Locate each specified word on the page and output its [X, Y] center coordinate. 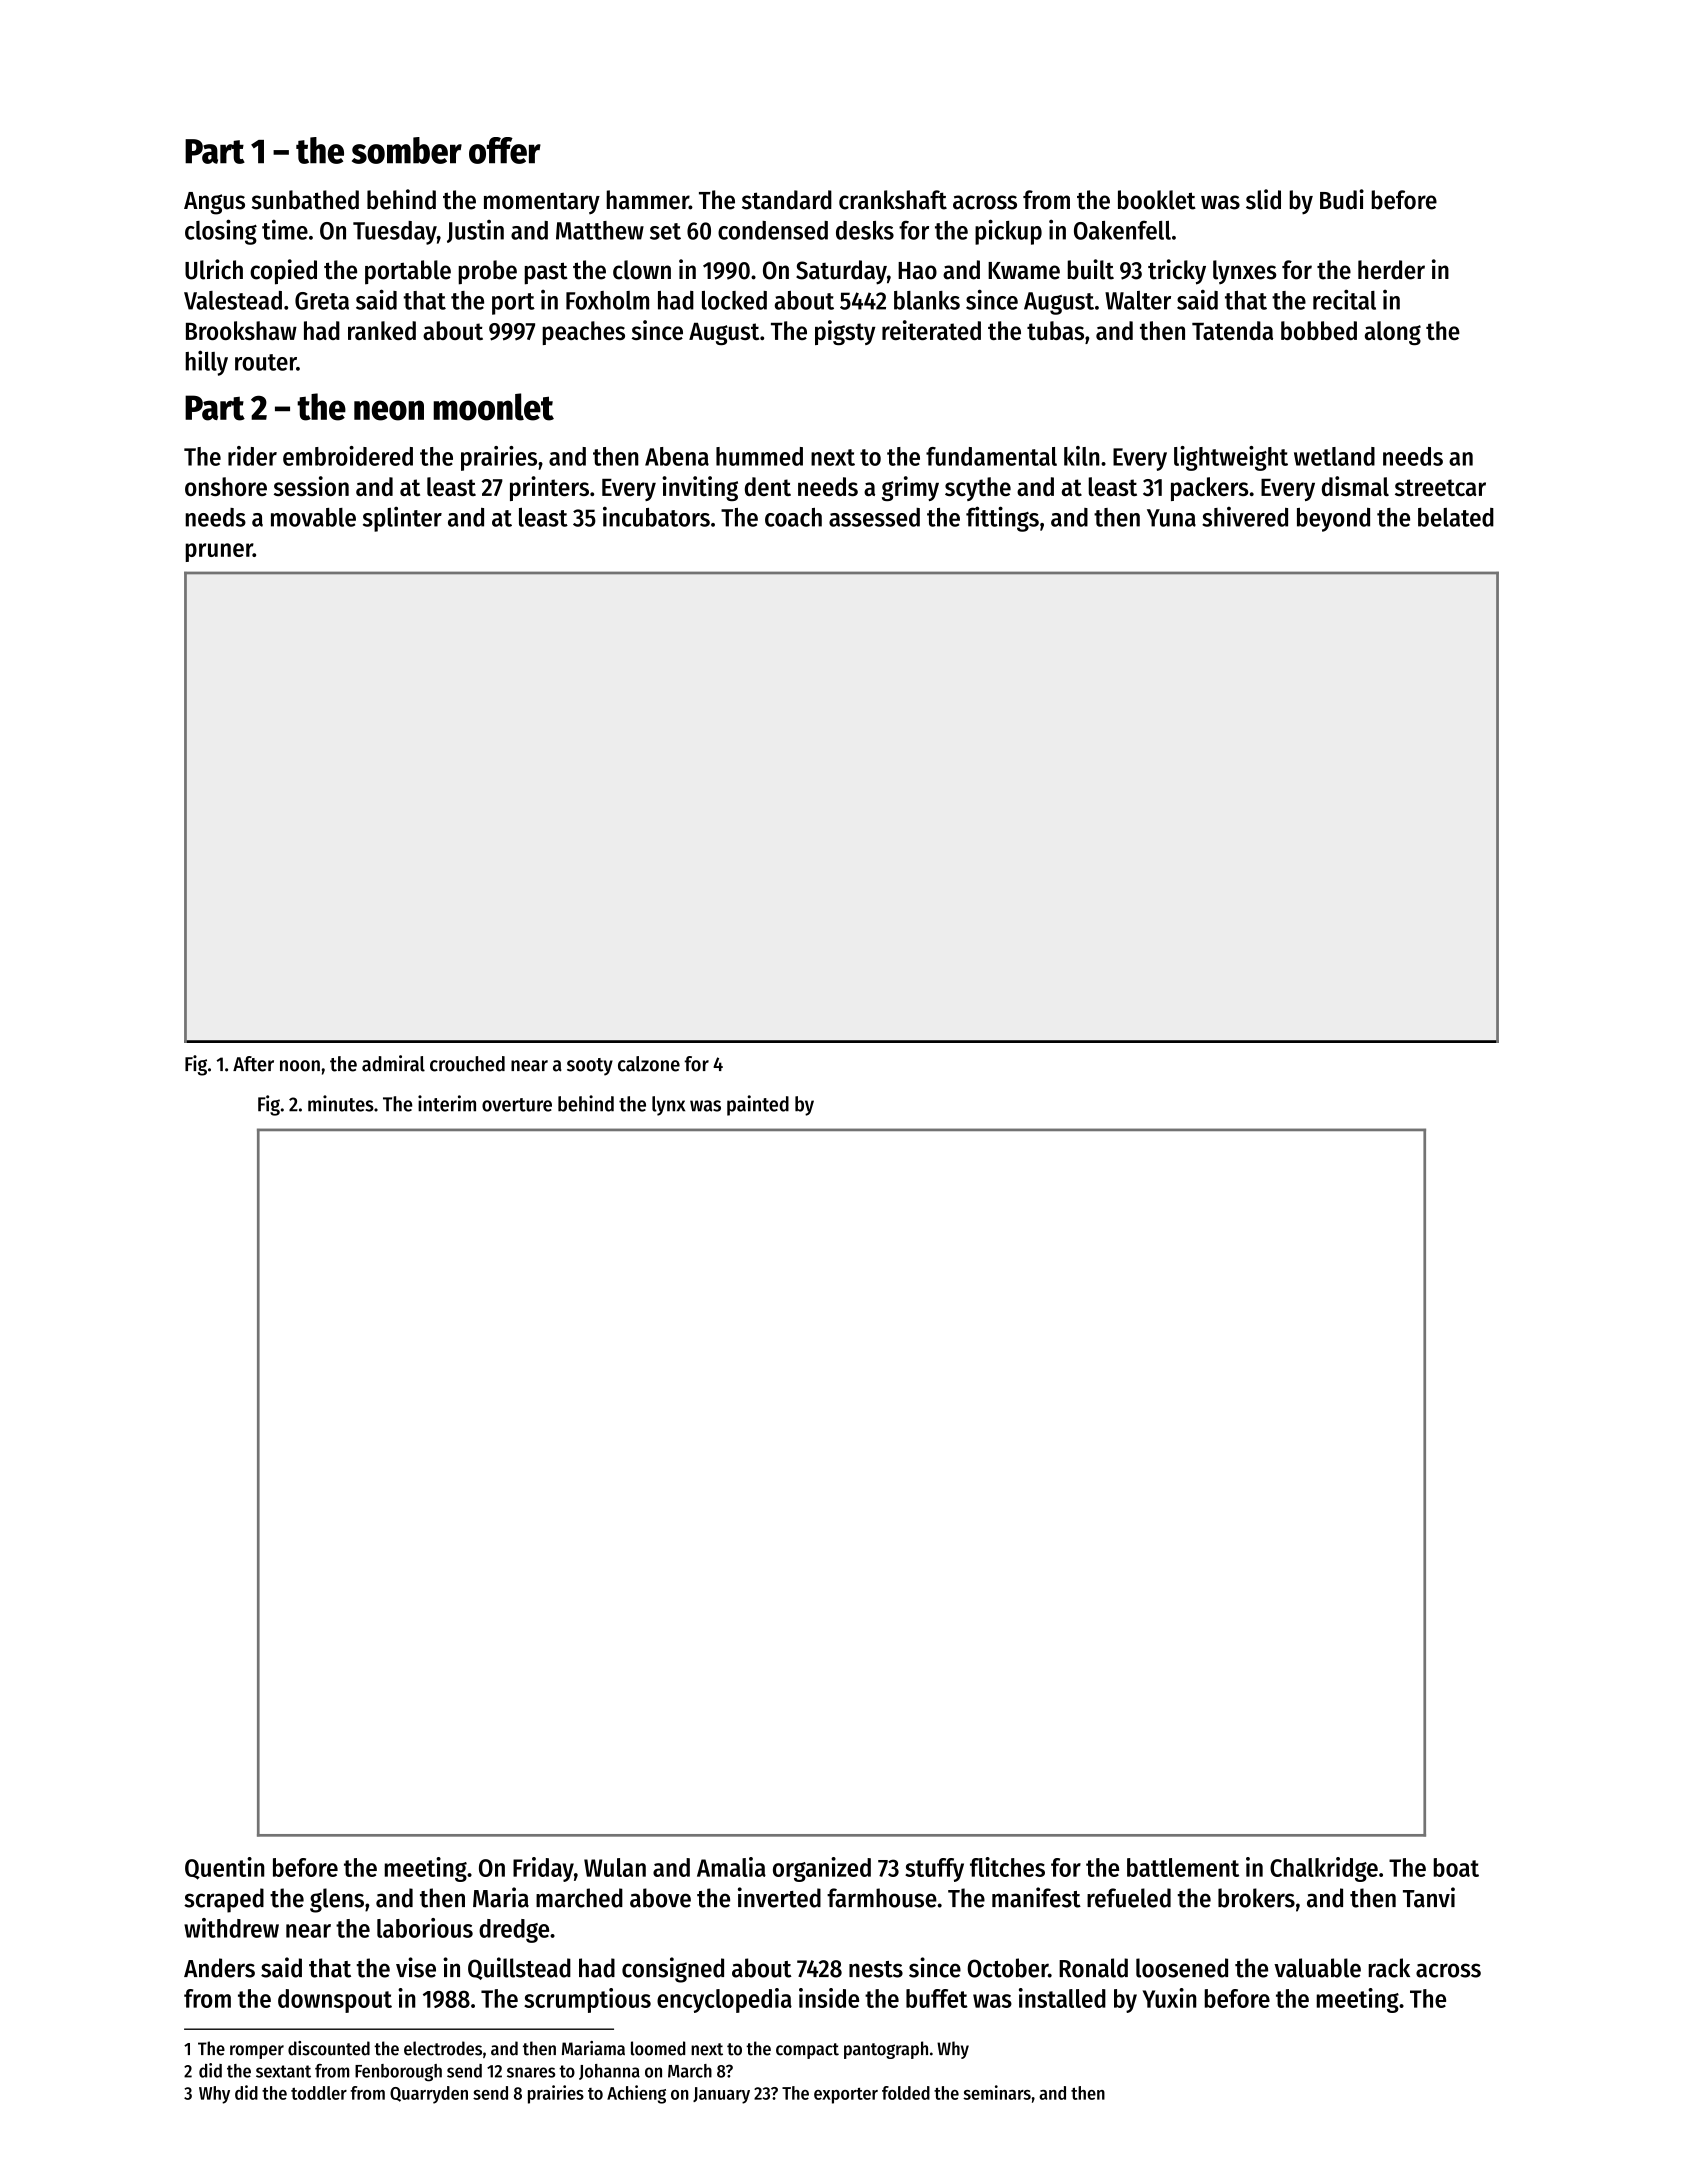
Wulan [615, 1867]
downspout [335, 2001]
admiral [393, 1063]
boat [1456, 1867]
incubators [656, 516]
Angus [214, 203]
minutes [341, 1103]
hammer [648, 200]
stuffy [934, 1870]
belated [1456, 517]
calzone [649, 1064]
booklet [1157, 200]
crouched [467, 1064]
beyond [1333, 520]
